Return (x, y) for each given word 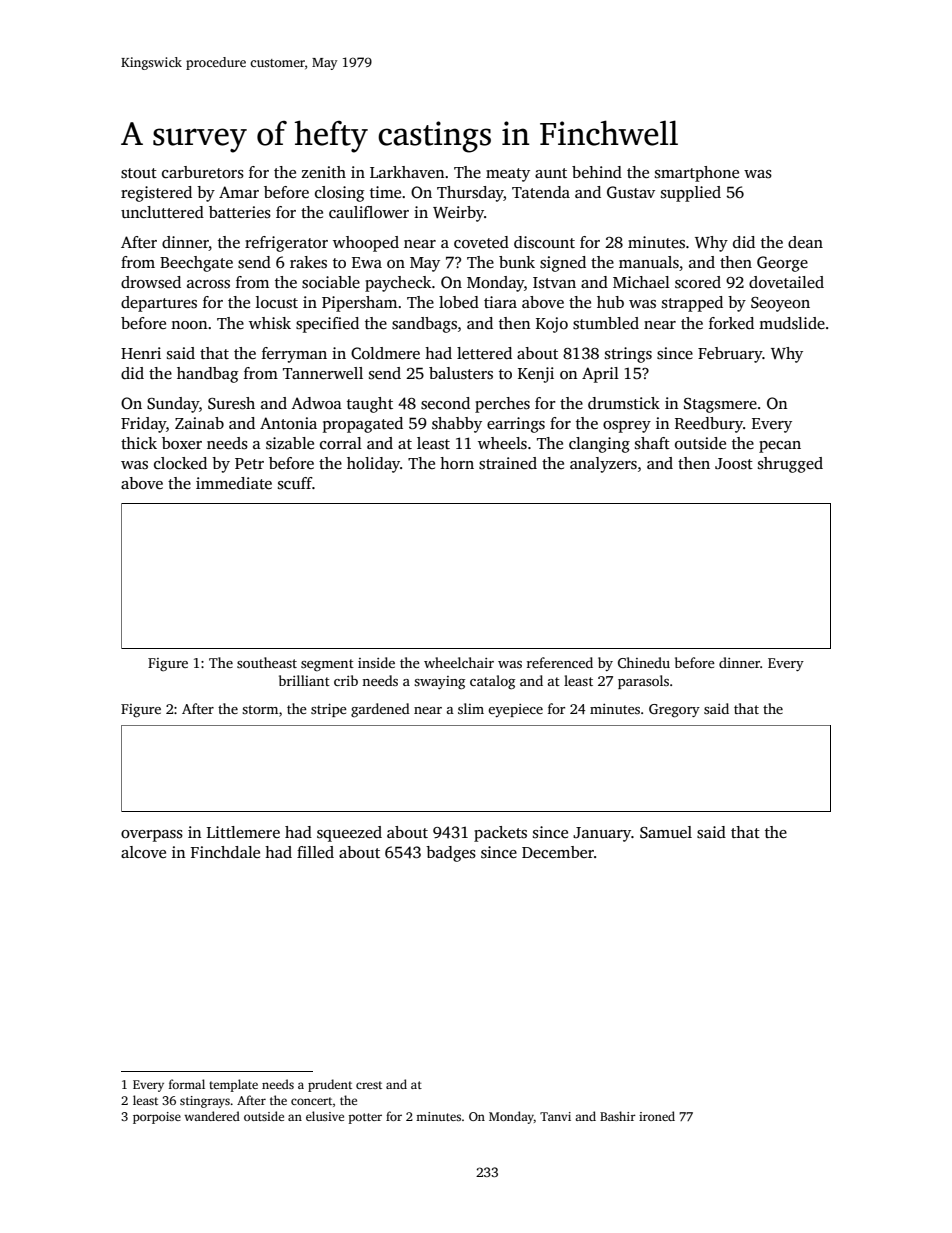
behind (597, 172)
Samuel (666, 832)
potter (365, 1118)
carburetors (203, 172)
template (233, 1085)
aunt (551, 173)
